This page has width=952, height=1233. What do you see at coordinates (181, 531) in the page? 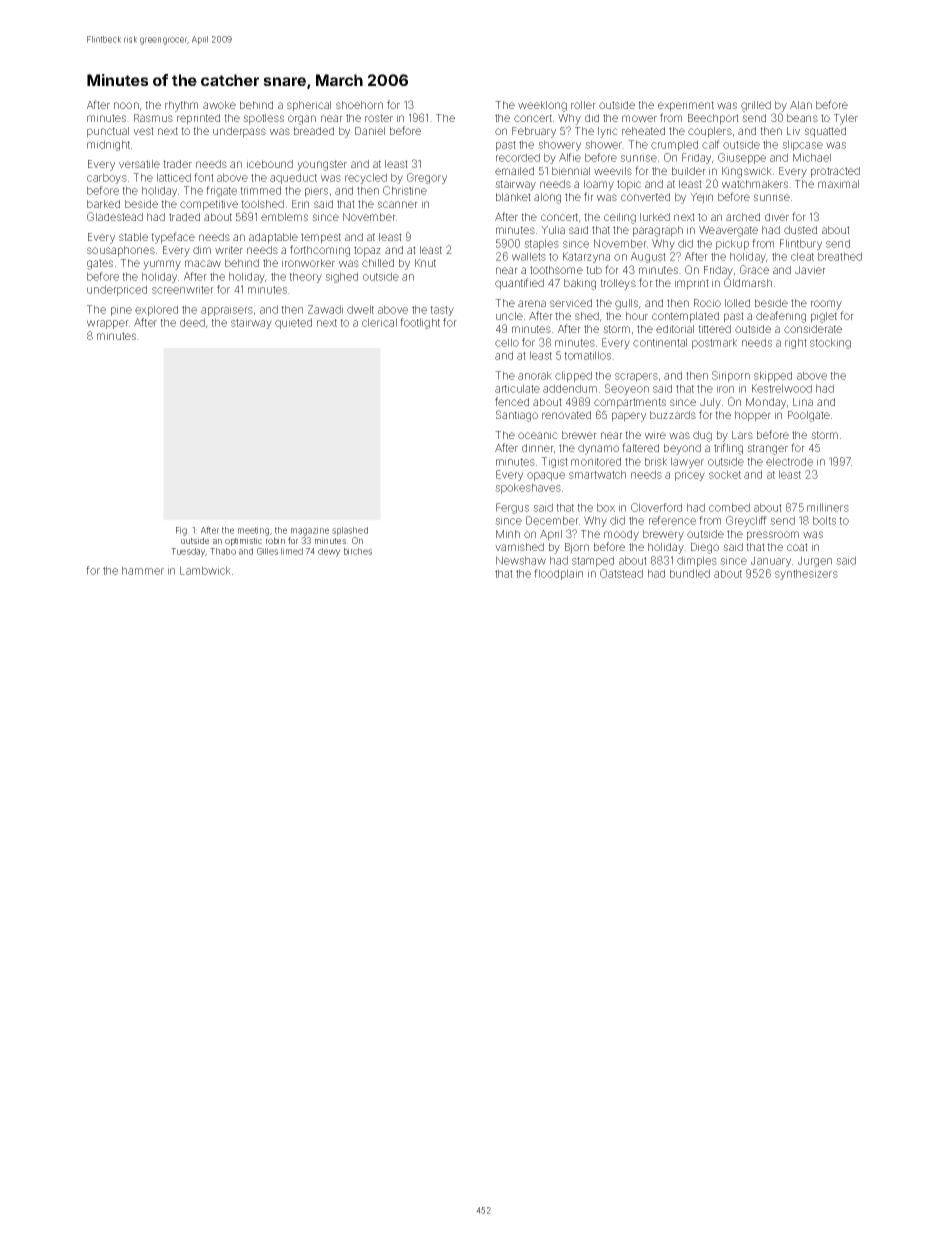
I see `Fig` at bounding box center [181, 531].
